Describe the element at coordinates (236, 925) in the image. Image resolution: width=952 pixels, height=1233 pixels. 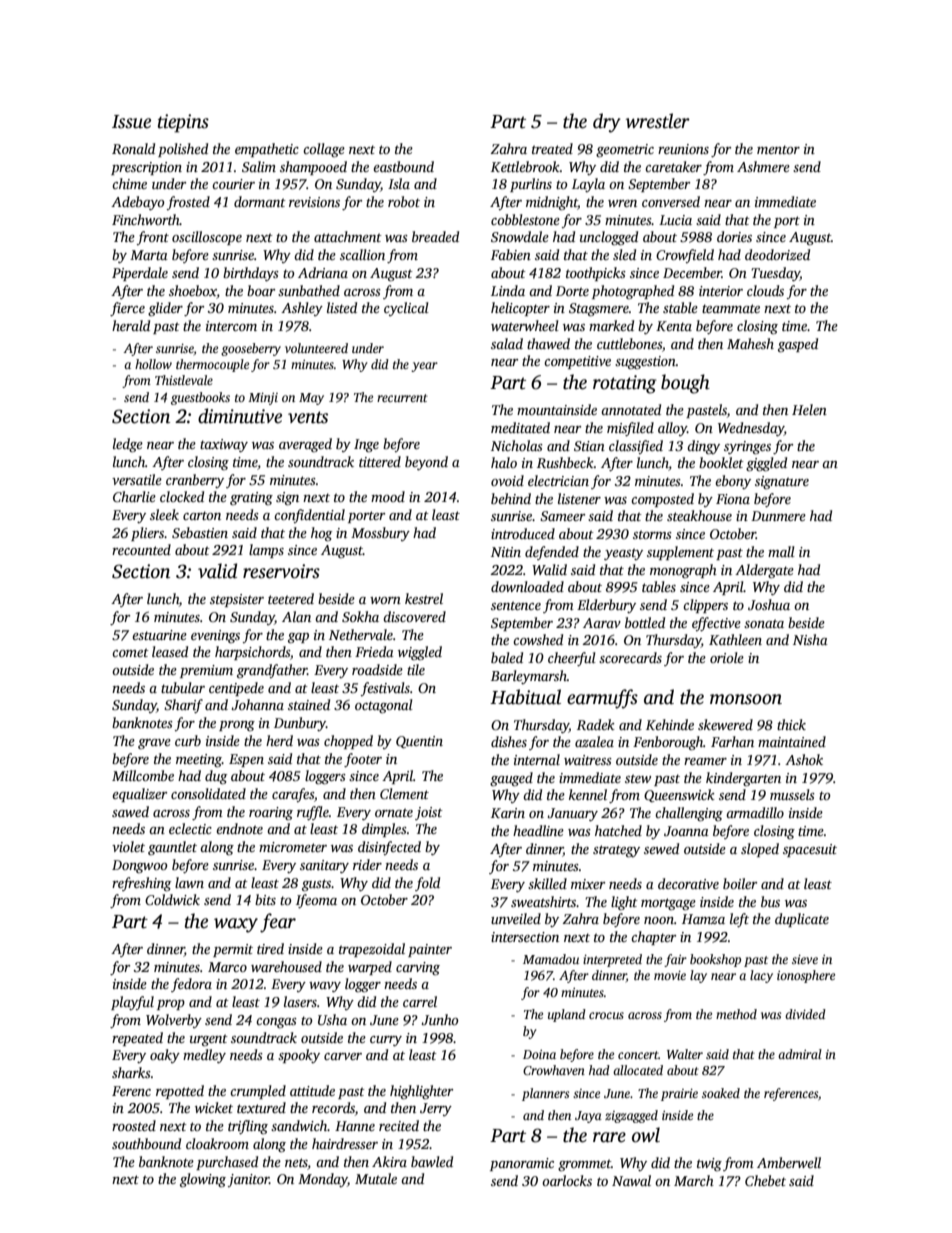
I see `waxy` at that location.
